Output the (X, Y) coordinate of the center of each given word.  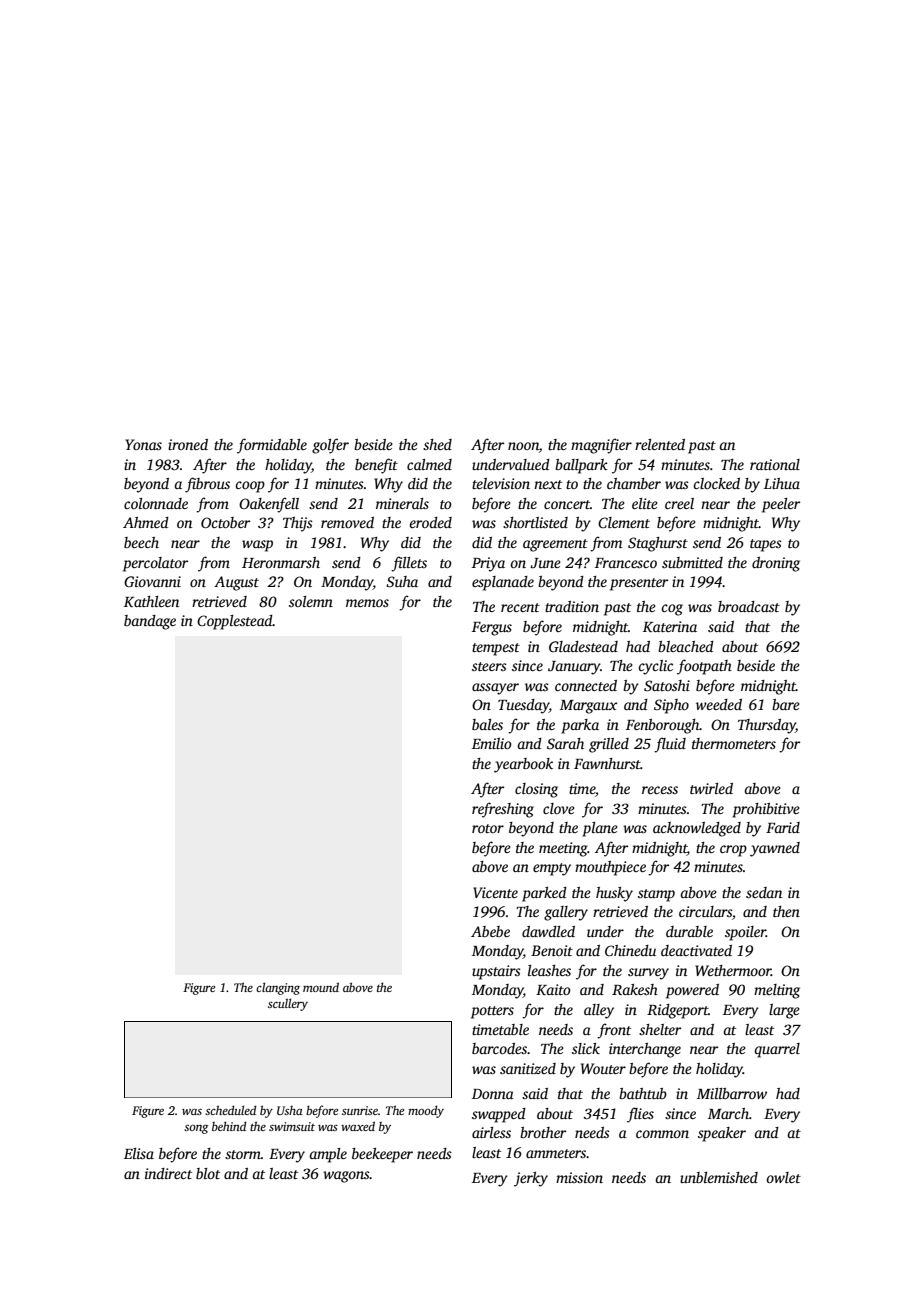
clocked (716, 483)
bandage (150, 622)
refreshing (503, 810)
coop (250, 487)
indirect (168, 1173)
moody (426, 1111)
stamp (656, 895)
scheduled (231, 1110)
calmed (429, 464)
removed (347, 522)
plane (600, 829)
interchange (645, 1050)
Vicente (495, 892)
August (236, 583)
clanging (278, 988)
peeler (781, 505)
